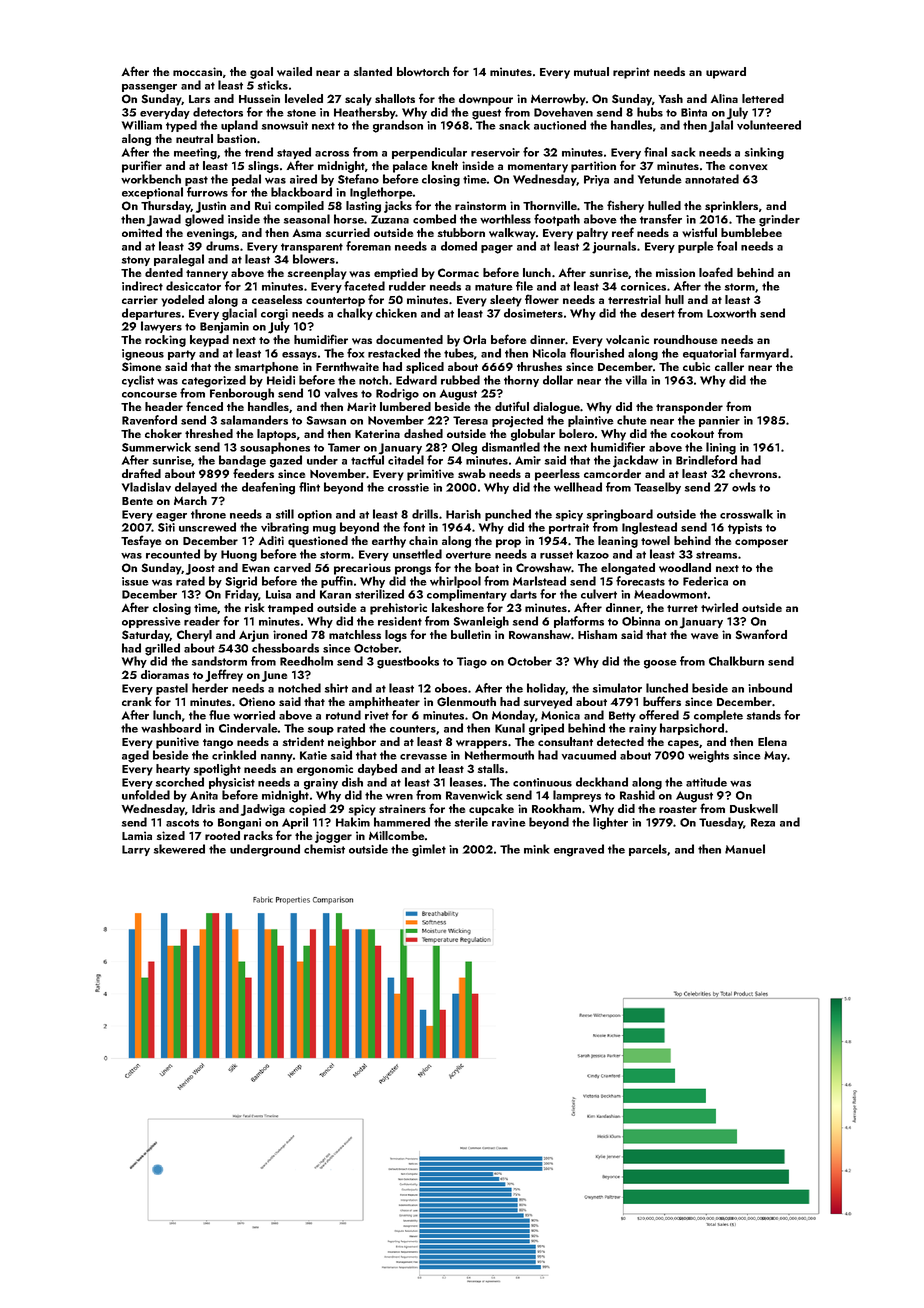  I want to click on eager, so click(171, 517).
